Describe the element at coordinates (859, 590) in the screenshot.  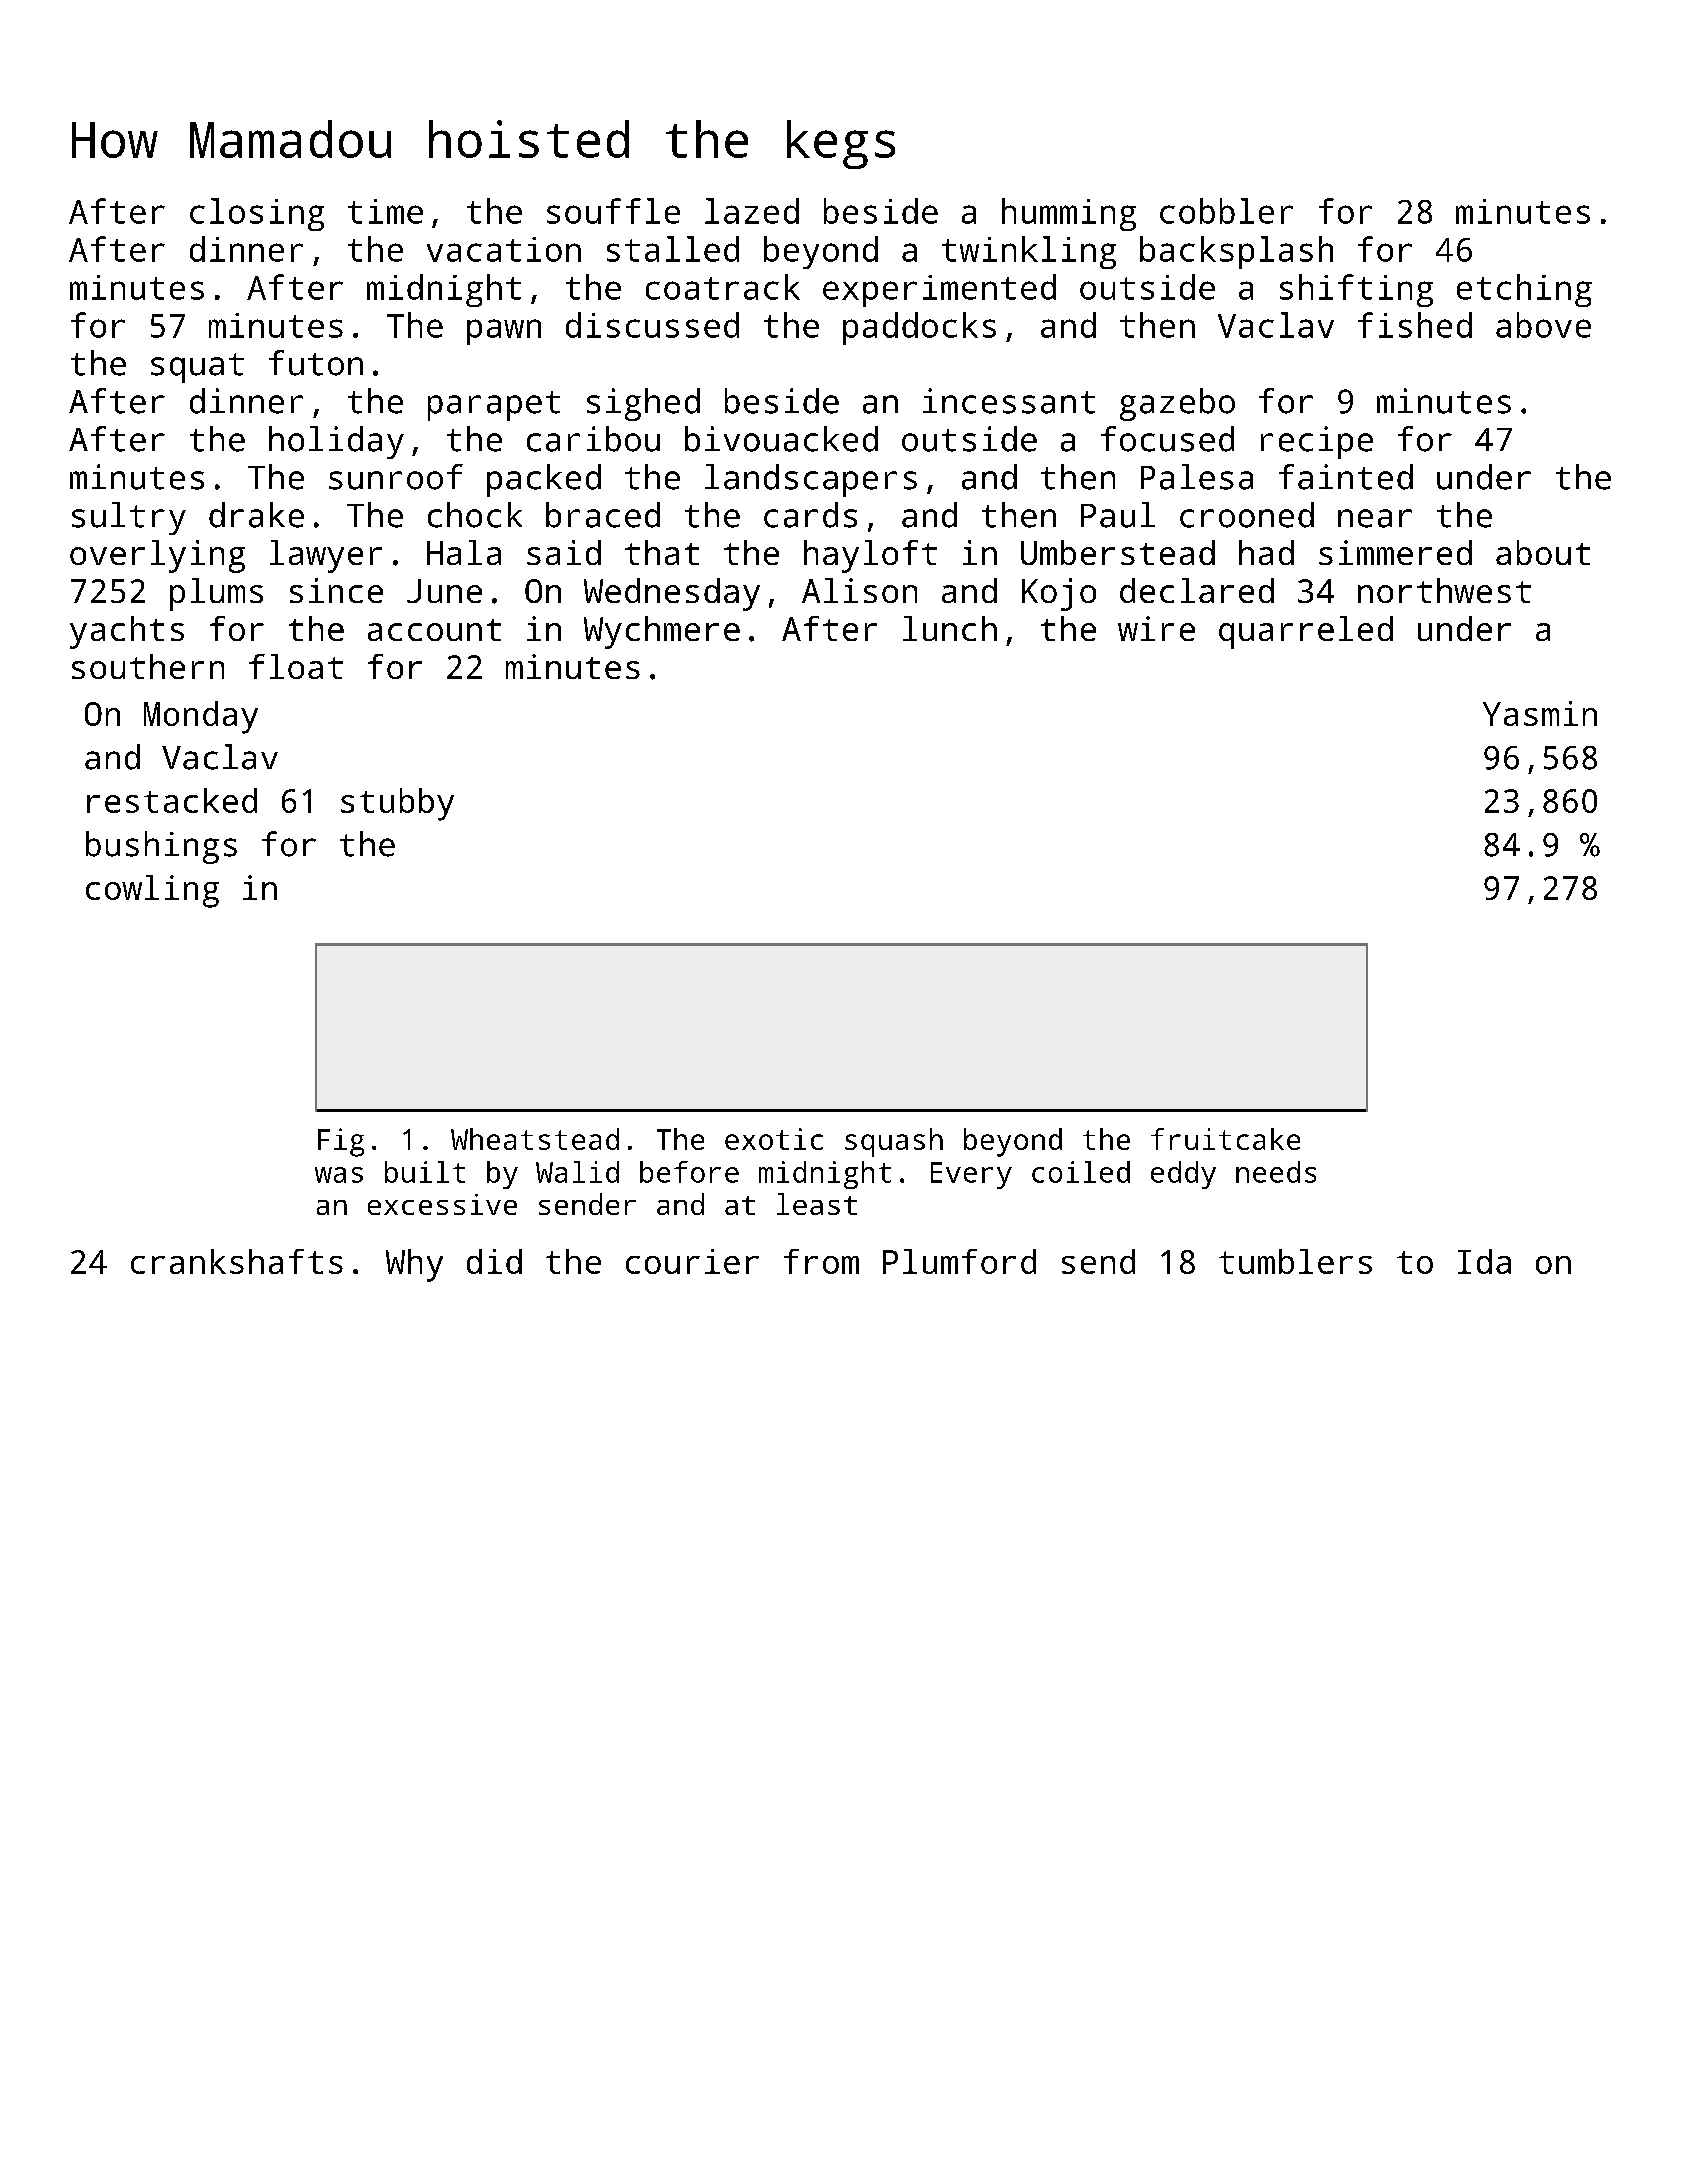
I see `Alison` at that location.
